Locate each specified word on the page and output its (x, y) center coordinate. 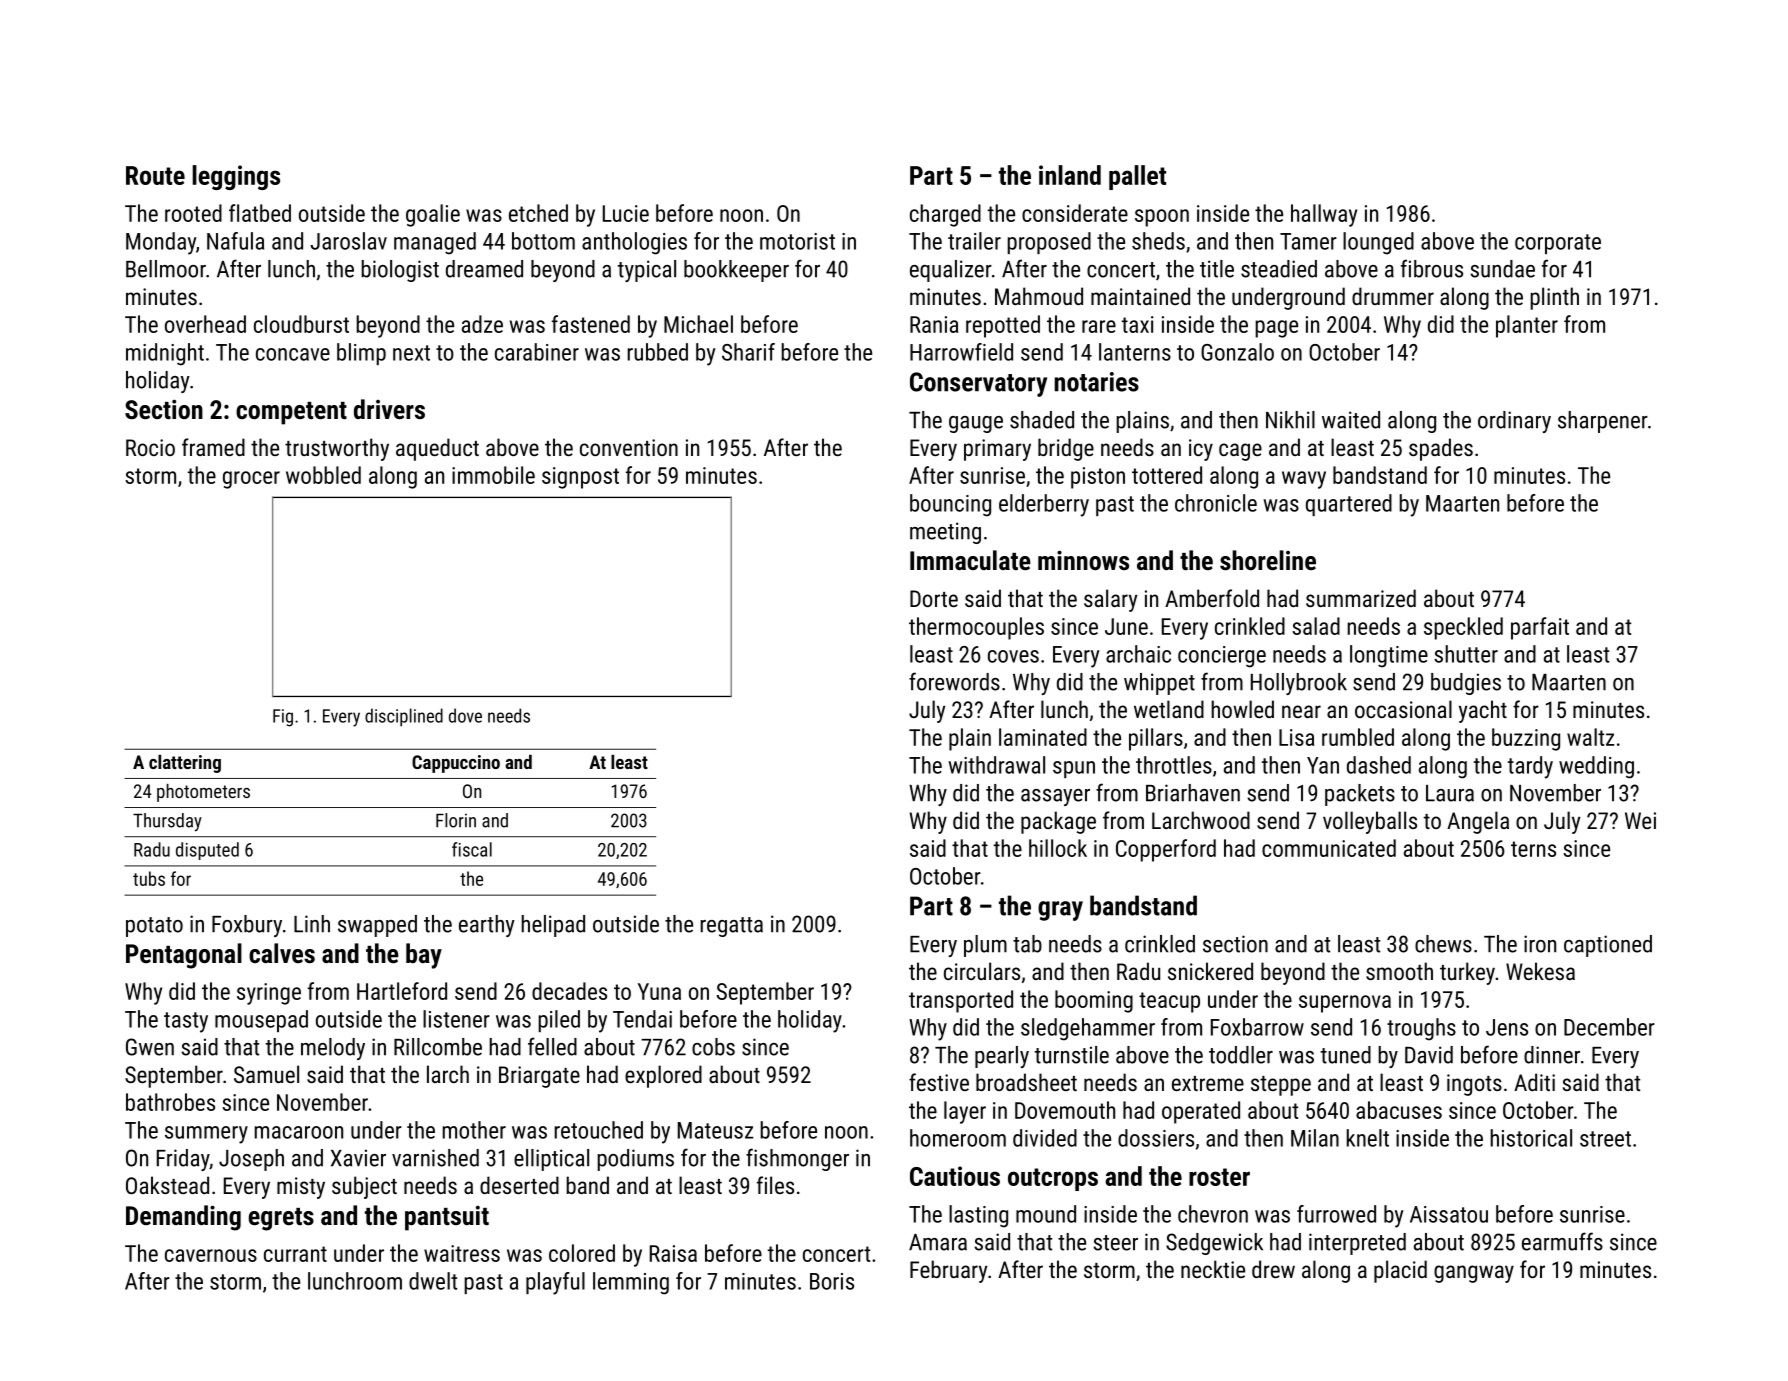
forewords (954, 681)
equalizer (951, 271)
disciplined (404, 717)
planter (1527, 326)
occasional (1403, 709)
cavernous (211, 1255)
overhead (205, 324)
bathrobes (170, 1102)
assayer (1055, 797)
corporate (1558, 244)
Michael (698, 324)
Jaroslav (348, 241)
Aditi (1534, 1082)
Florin (456, 820)
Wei (1640, 820)
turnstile (1072, 1055)
